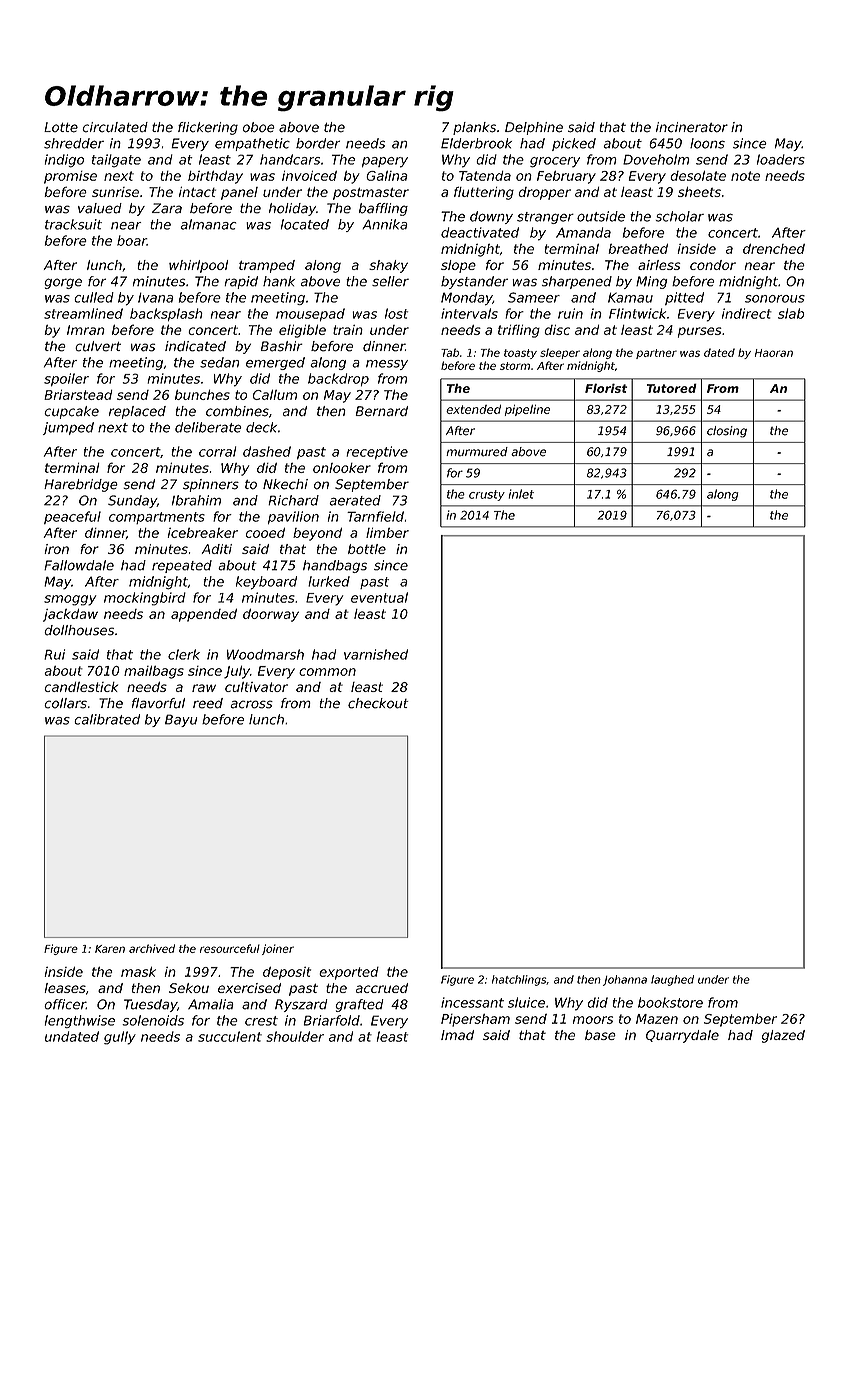 The height and width of the screenshot is (1400, 849). What do you see at coordinates (79, 565) in the screenshot?
I see `Fallowdale` at bounding box center [79, 565].
